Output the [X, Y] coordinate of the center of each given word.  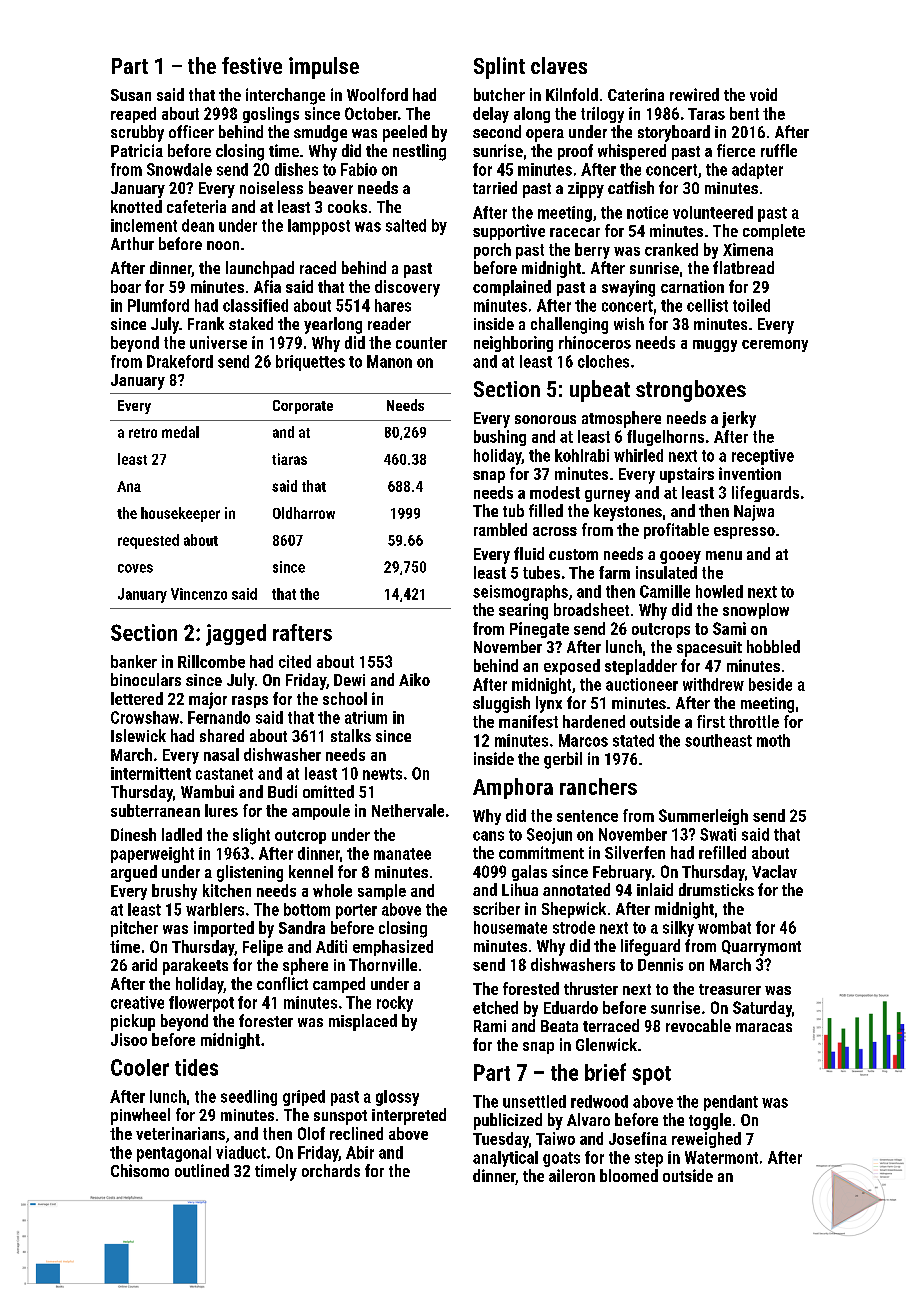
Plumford [158, 305]
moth [773, 740]
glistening [250, 873]
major [208, 700]
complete [774, 232]
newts [382, 774]
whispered [632, 152]
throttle [754, 721]
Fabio [359, 169]
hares [393, 305]
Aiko [414, 679]
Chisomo [140, 1170]
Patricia [137, 150]
